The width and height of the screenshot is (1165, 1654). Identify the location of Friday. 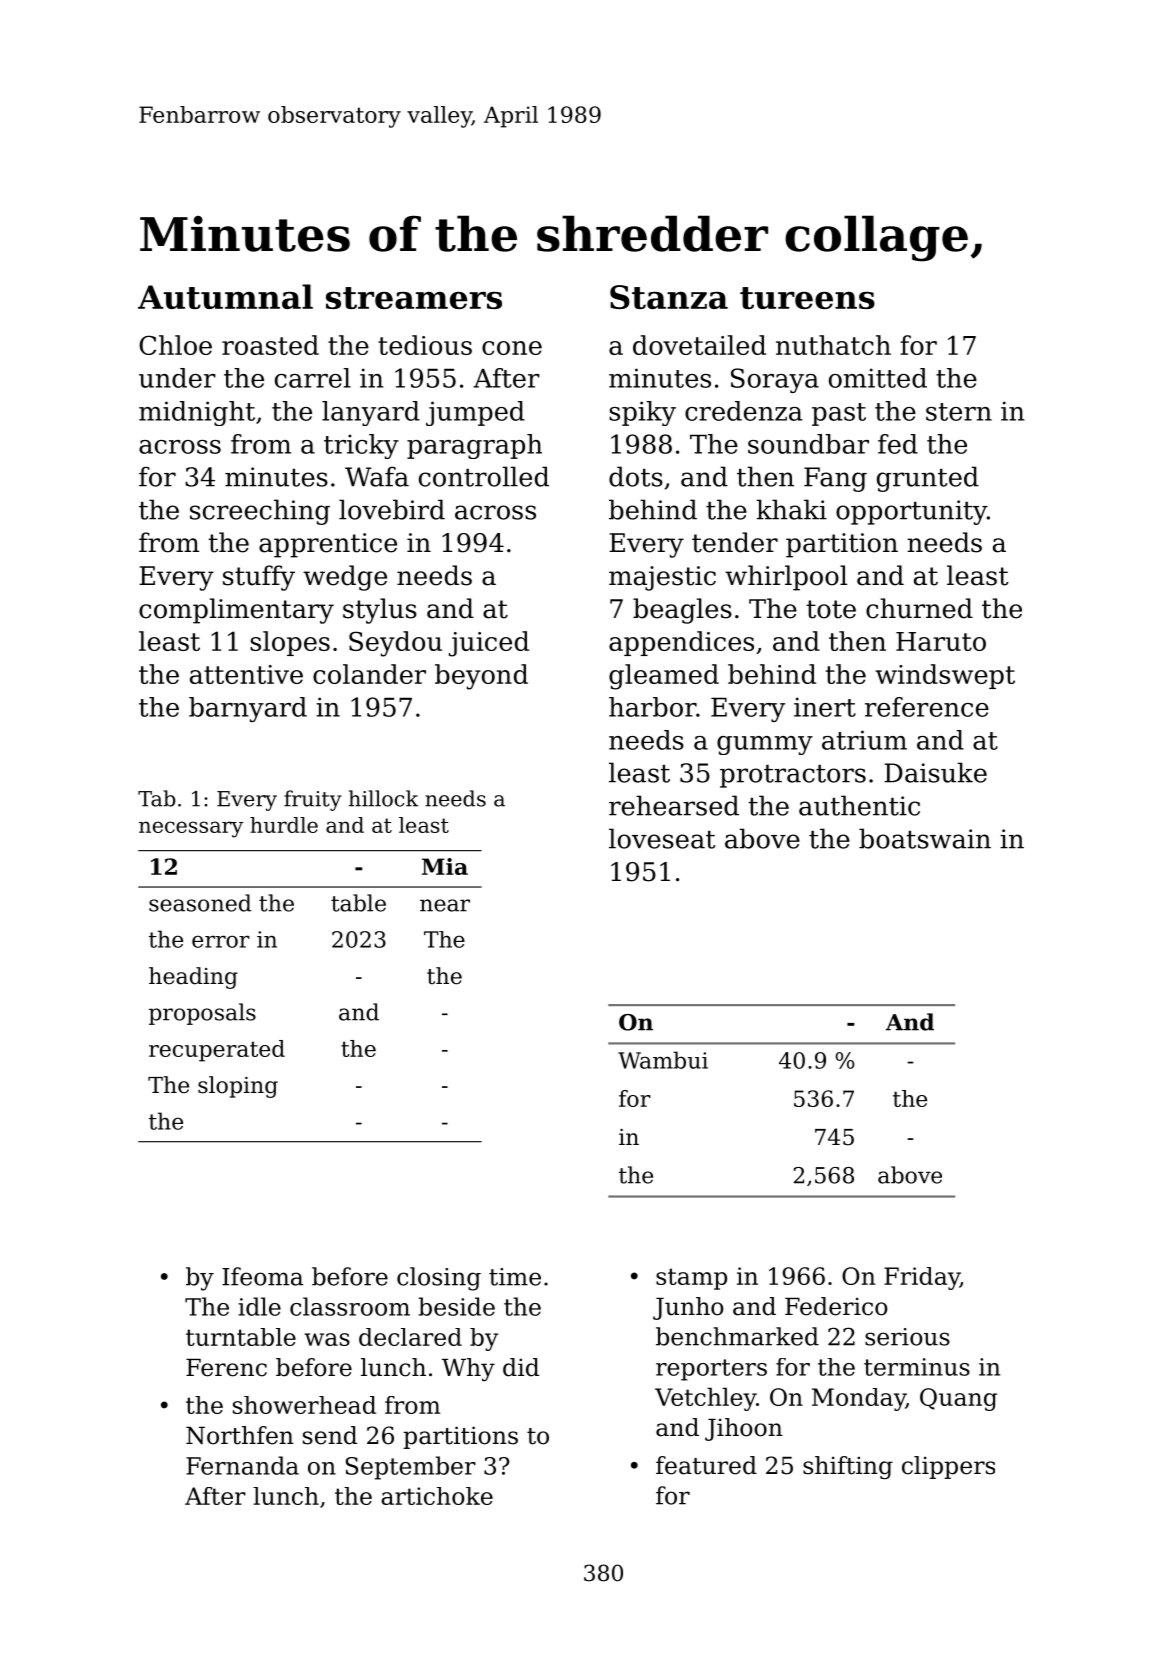
(922, 1278).
